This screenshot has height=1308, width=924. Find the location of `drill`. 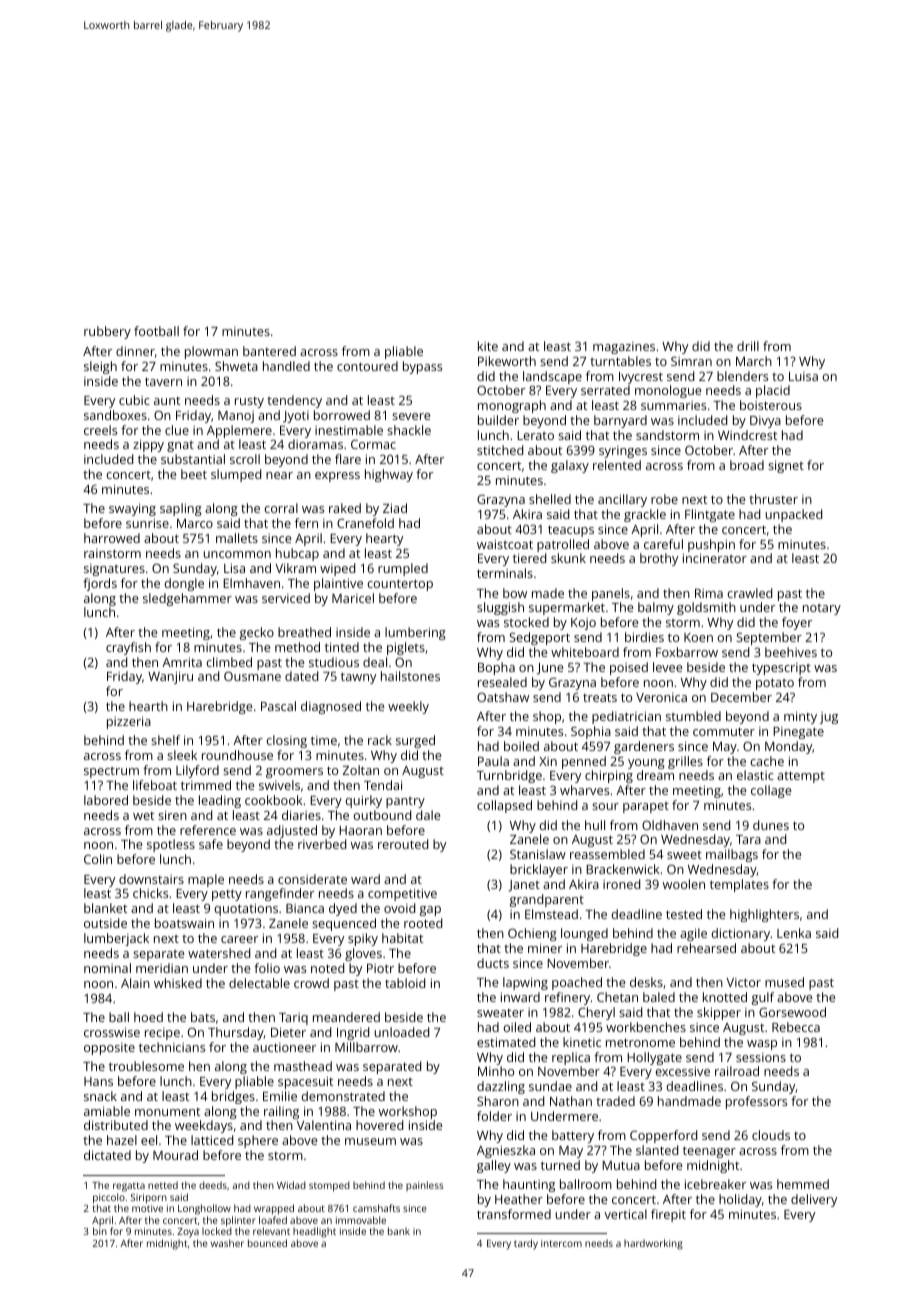

drill is located at coordinates (748, 346).
